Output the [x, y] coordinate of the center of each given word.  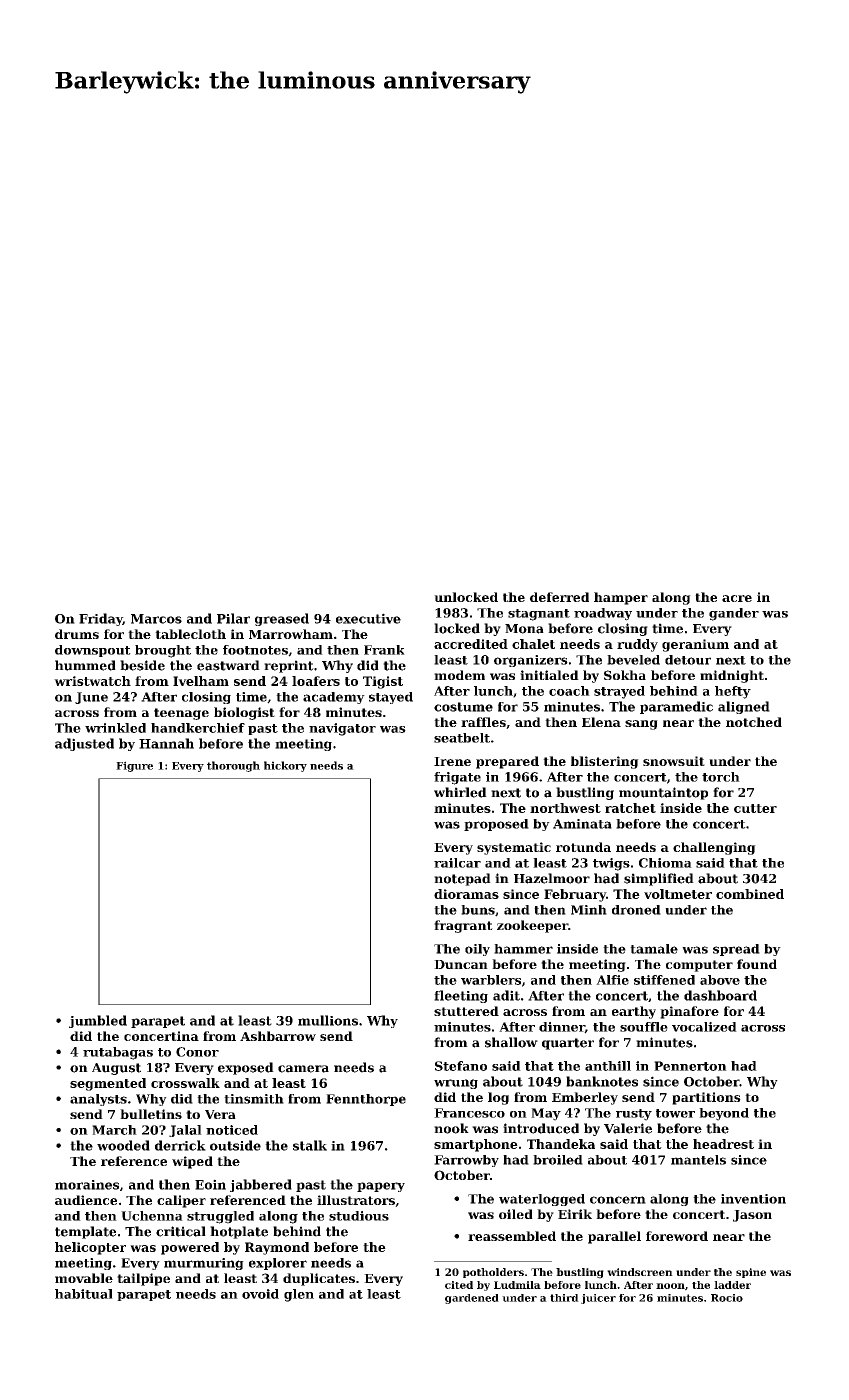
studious [359, 1216]
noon [670, 1286]
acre [737, 598]
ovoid [260, 1294]
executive [368, 618]
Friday [101, 619]
